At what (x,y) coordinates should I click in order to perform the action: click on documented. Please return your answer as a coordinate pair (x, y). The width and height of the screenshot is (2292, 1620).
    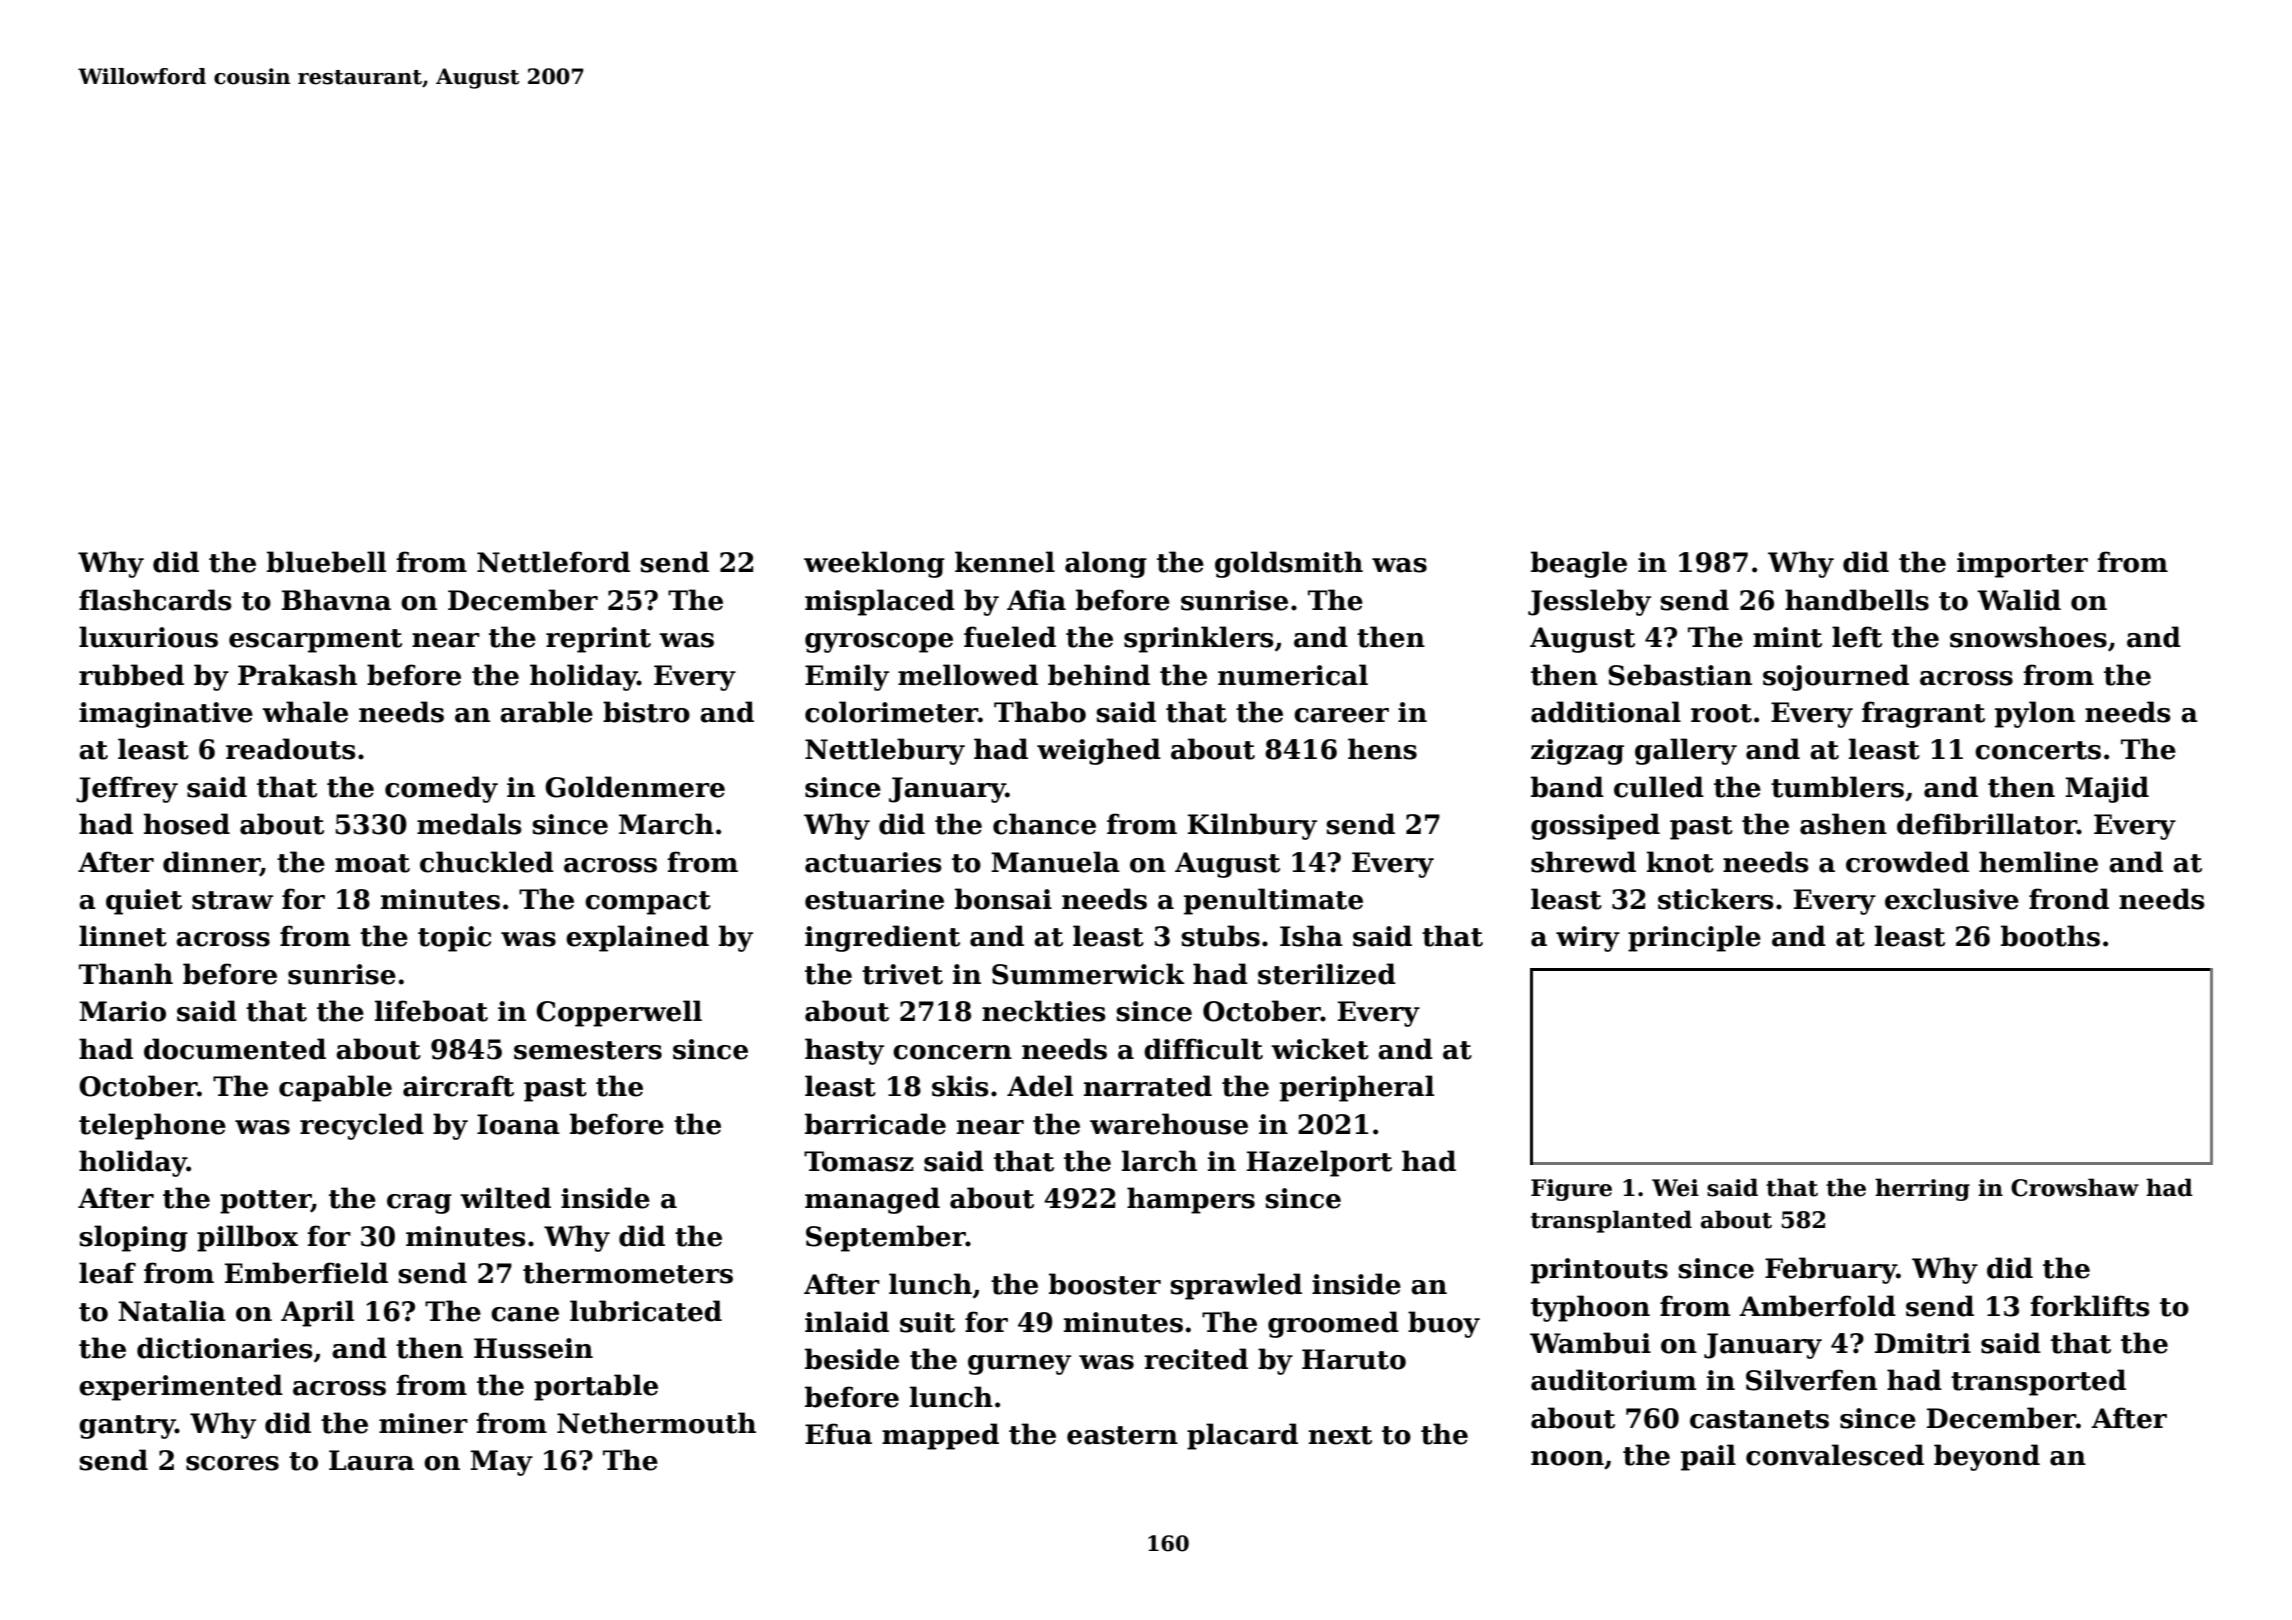
    Looking at the image, I should click on (235, 1049).
